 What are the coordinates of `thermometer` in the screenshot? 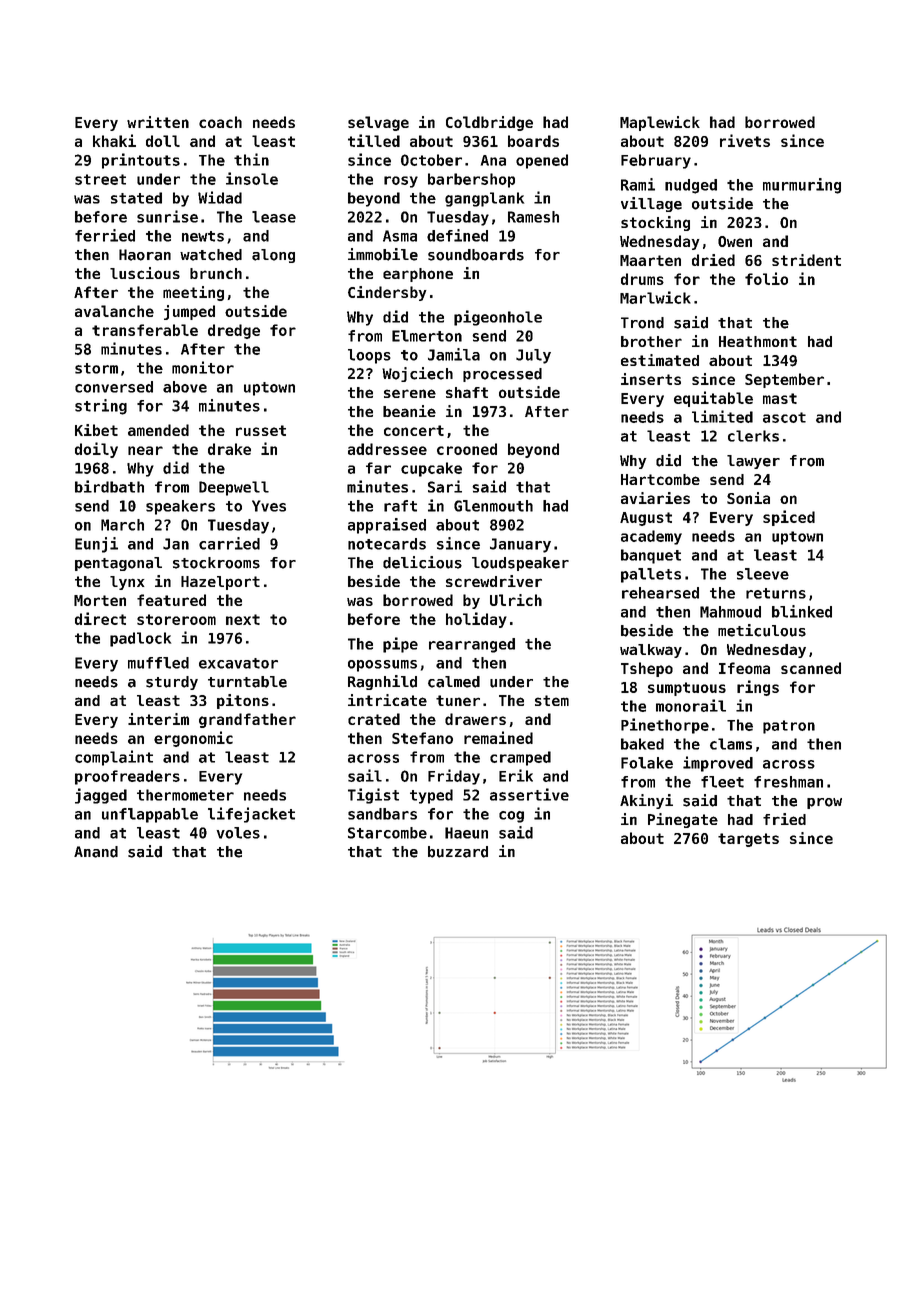 It's located at (185, 795).
